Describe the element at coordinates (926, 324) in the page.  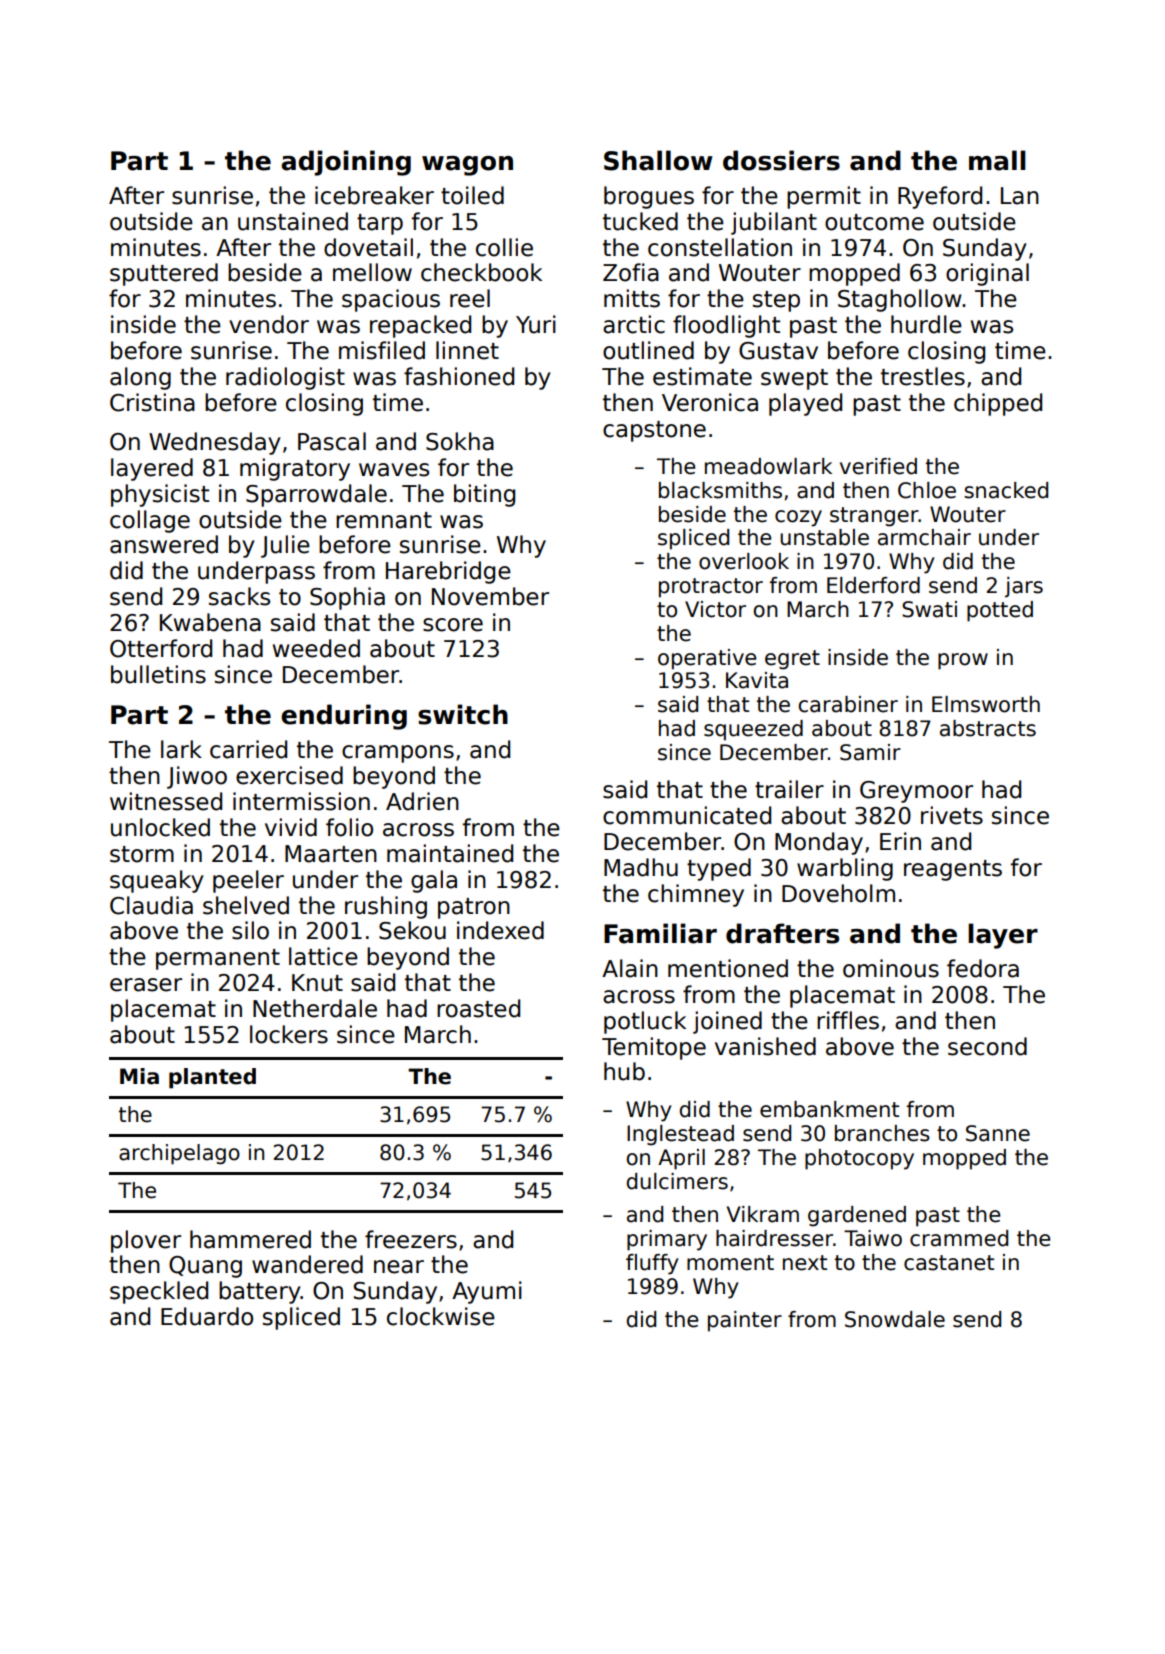
I see `hurdle` at that location.
